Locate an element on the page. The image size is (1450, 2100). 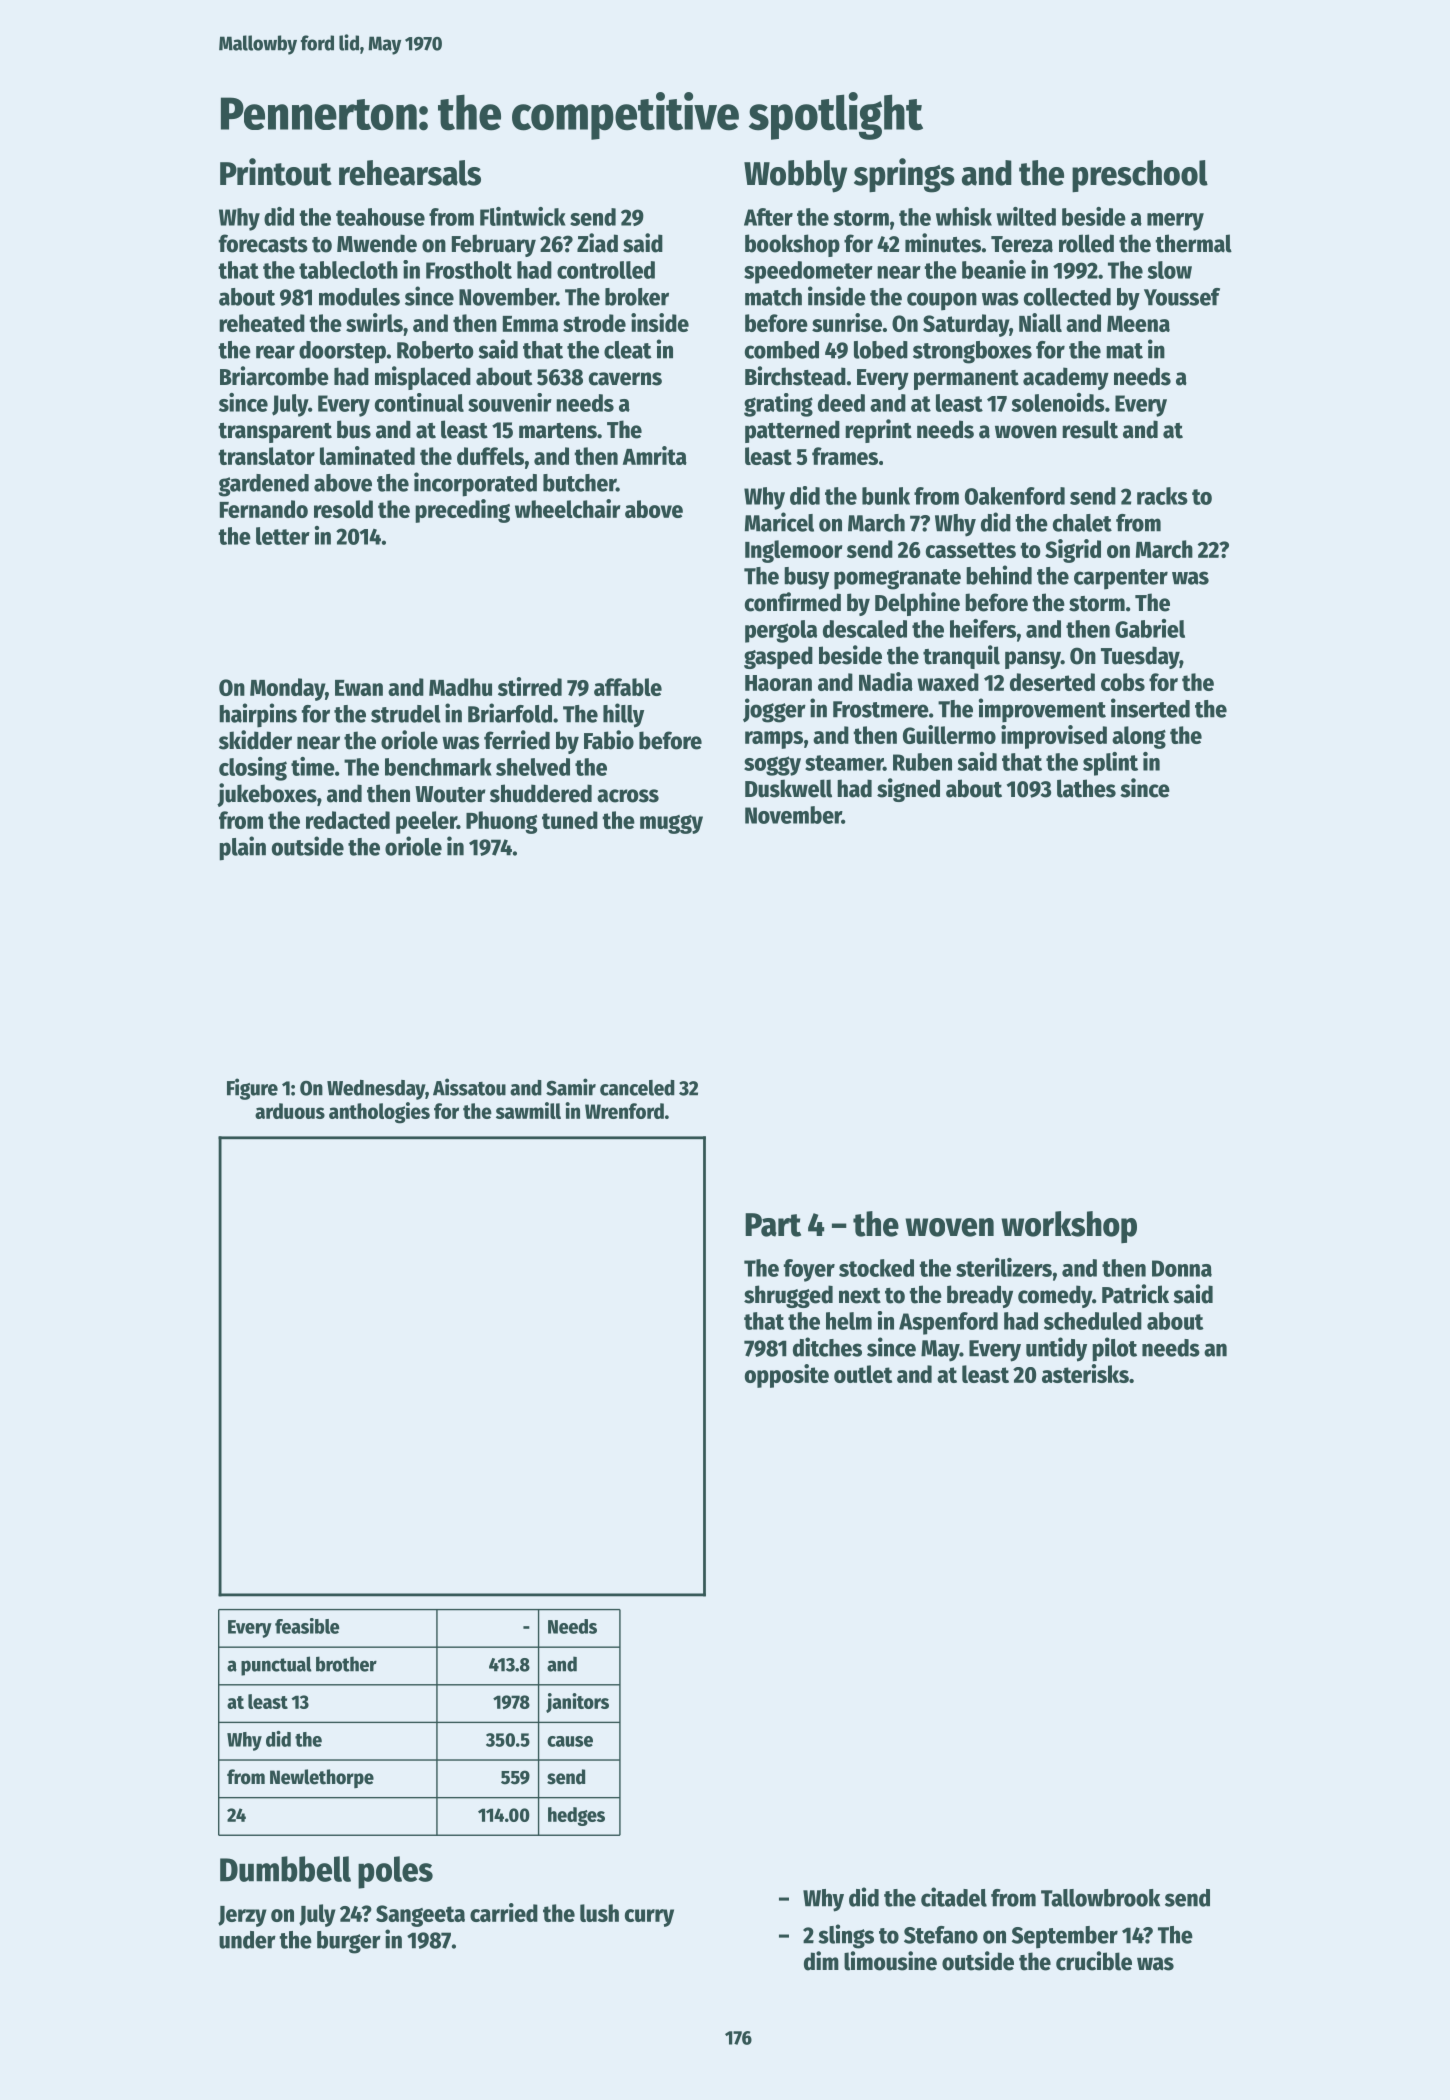
springs is located at coordinates (904, 175).
